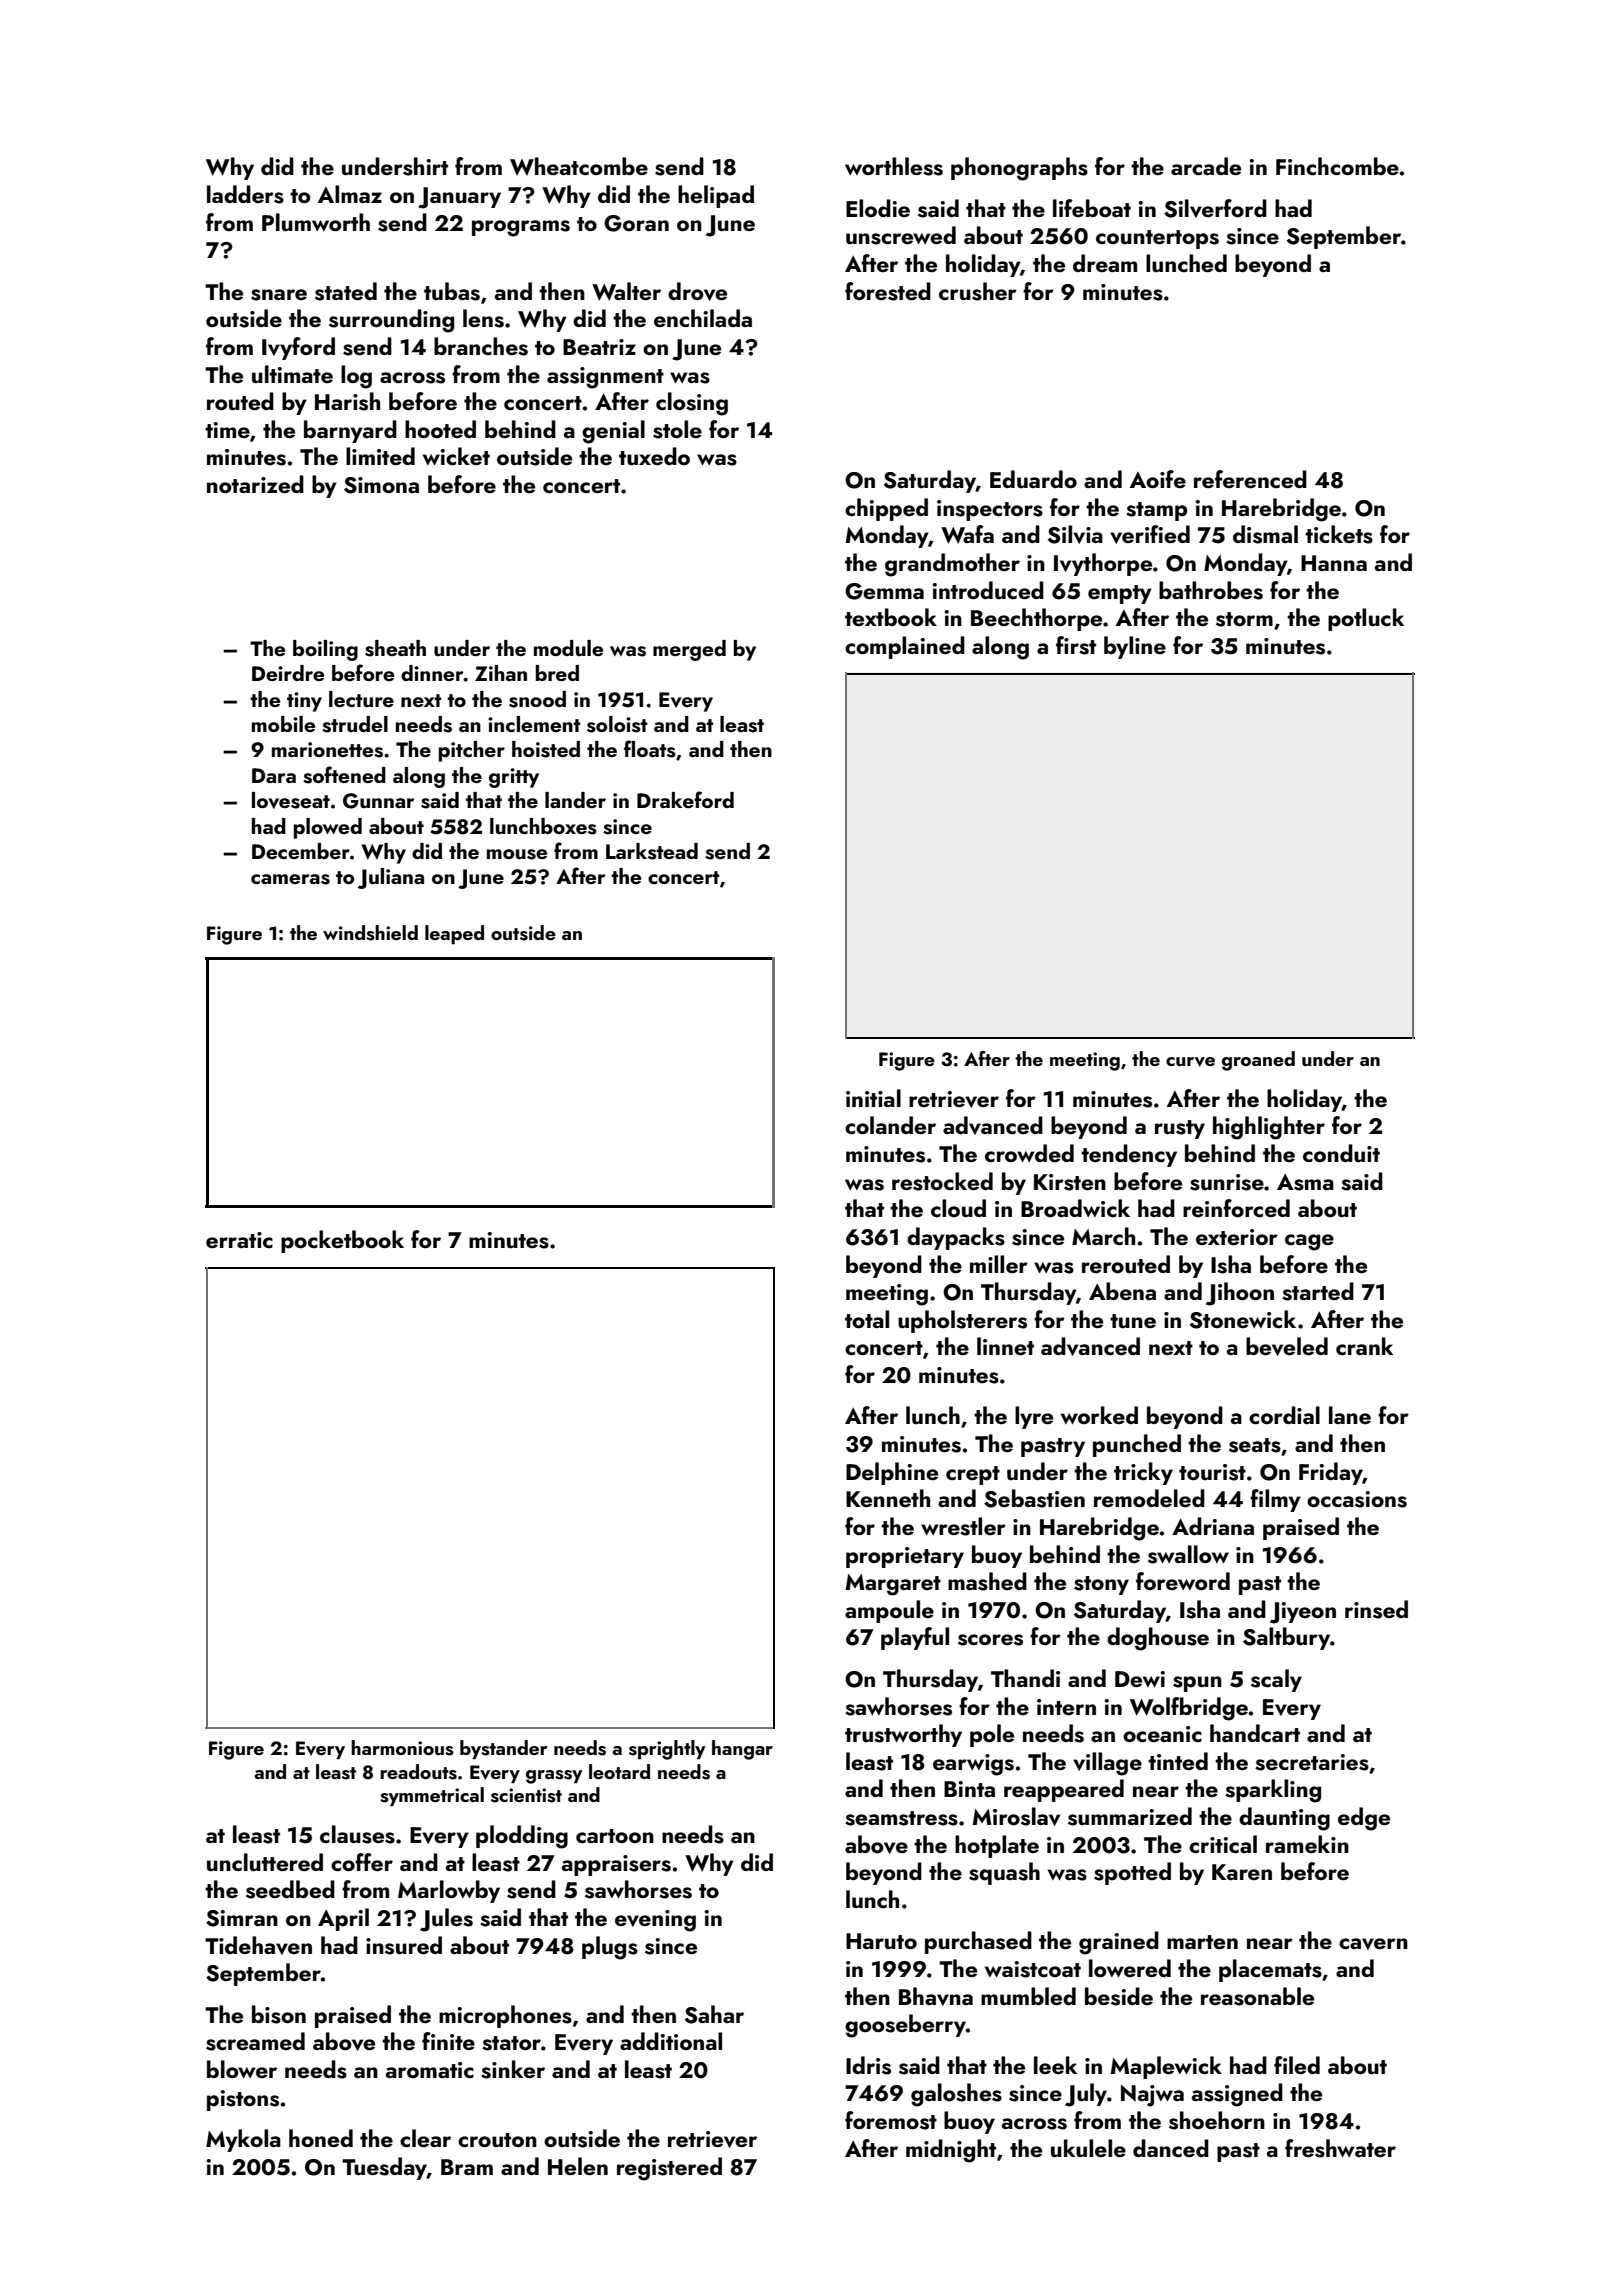 Image resolution: width=1620 pixels, height=2292 pixels. Describe the element at coordinates (1242, 1872) in the image. I see `Karen` at that location.
